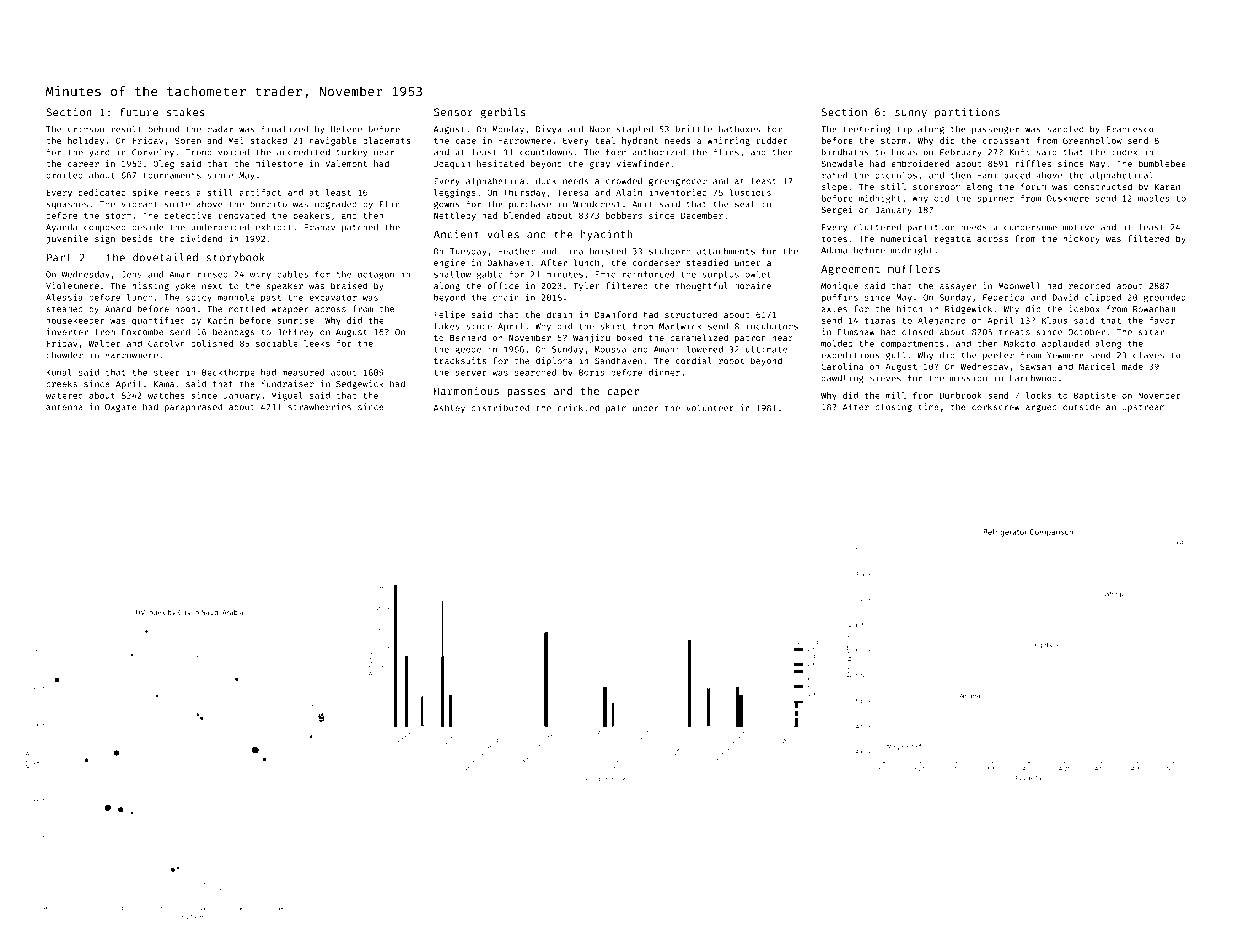  I want to click on stakes, so click(185, 112).
